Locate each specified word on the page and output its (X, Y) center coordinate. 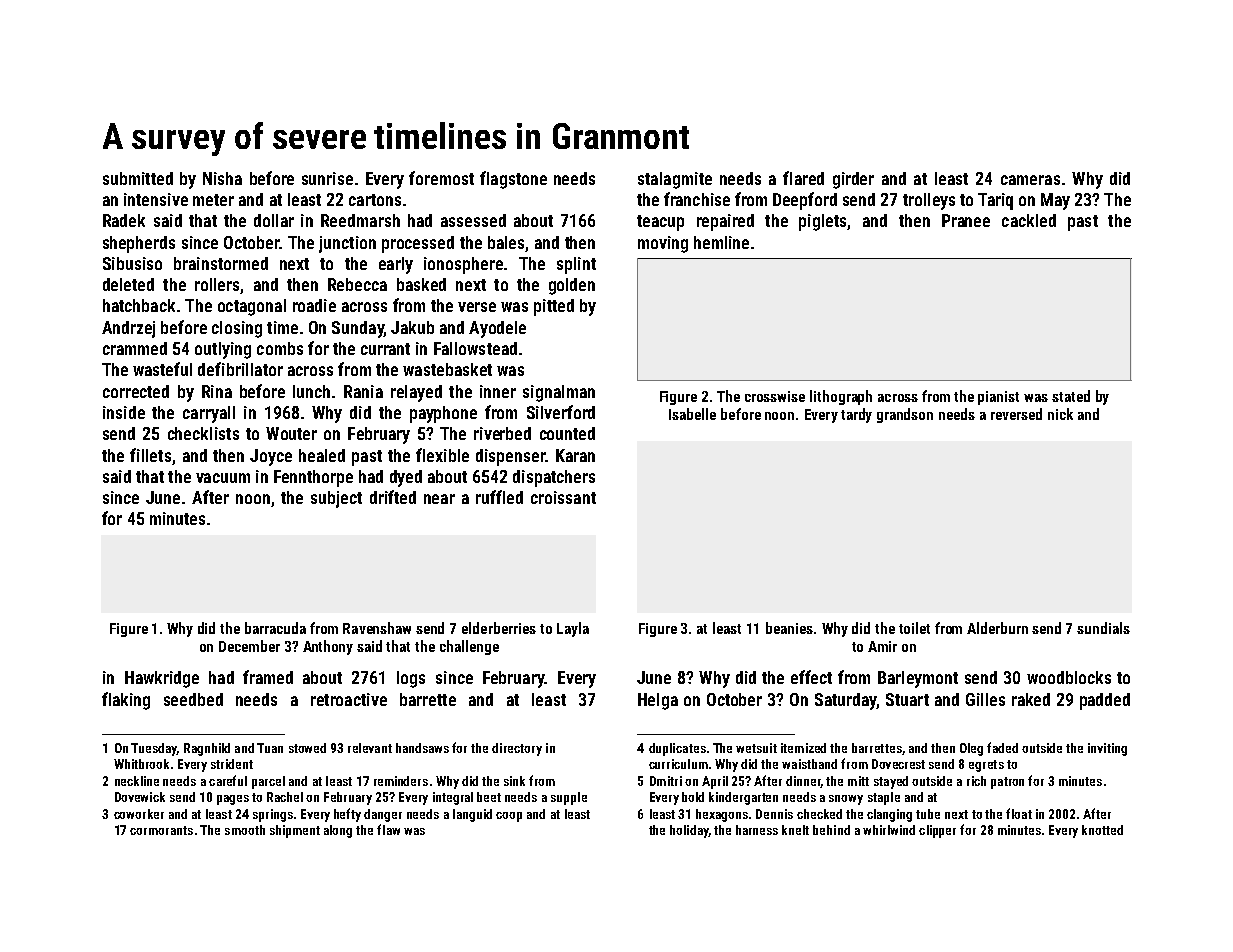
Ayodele (497, 329)
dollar (274, 220)
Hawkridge (162, 679)
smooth (245, 830)
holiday (689, 831)
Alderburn (997, 628)
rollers (217, 284)
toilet (914, 628)
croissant (563, 497)
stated (1071, 396)
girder (853, 180)
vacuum (223, 478)
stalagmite (675, 180)
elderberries (499, 628)
